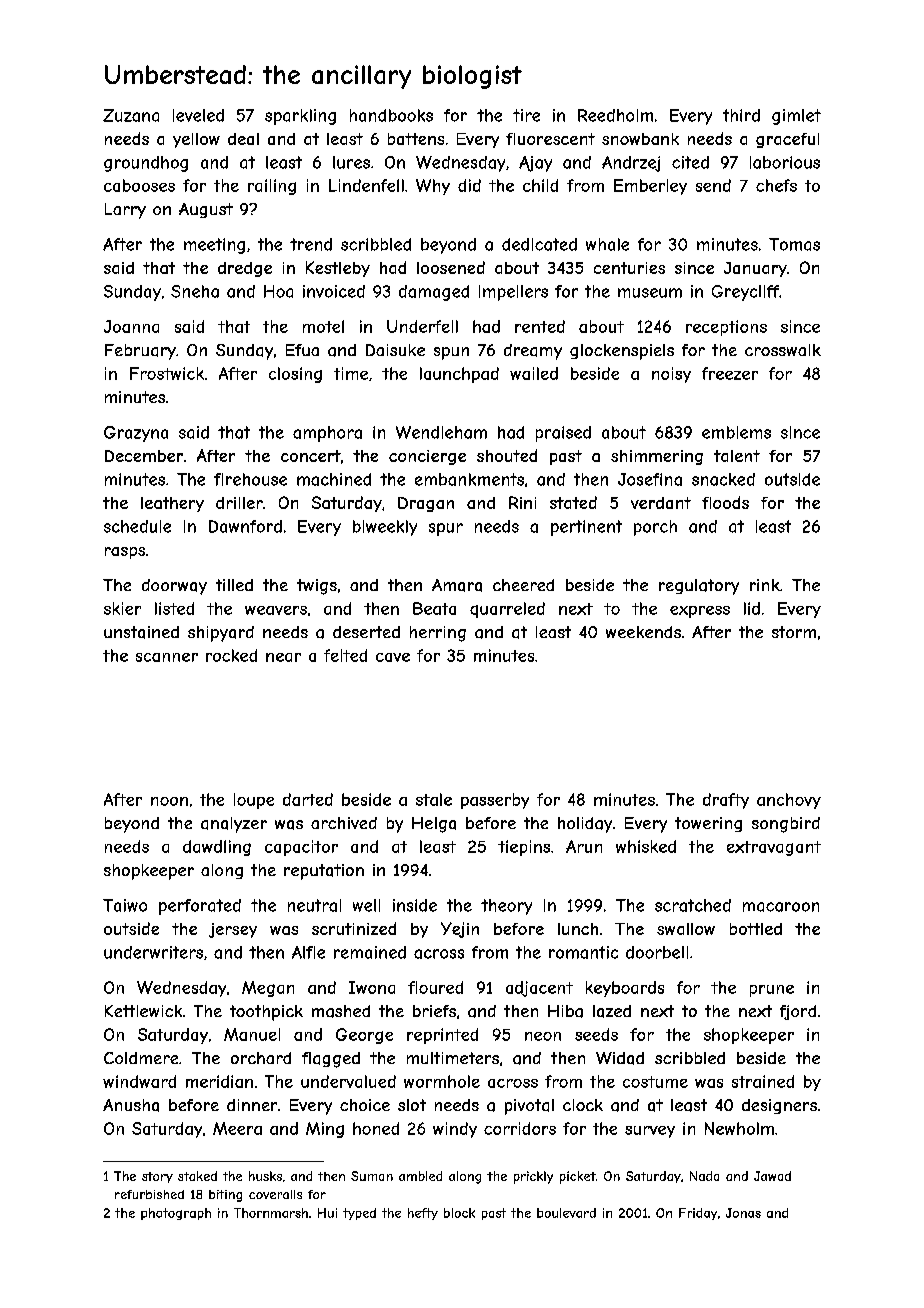 This document has height=1308, width=924. What do you see at coordinates (726, 801) in the document?
I see `drafty` at bounding box center [726, 801].
